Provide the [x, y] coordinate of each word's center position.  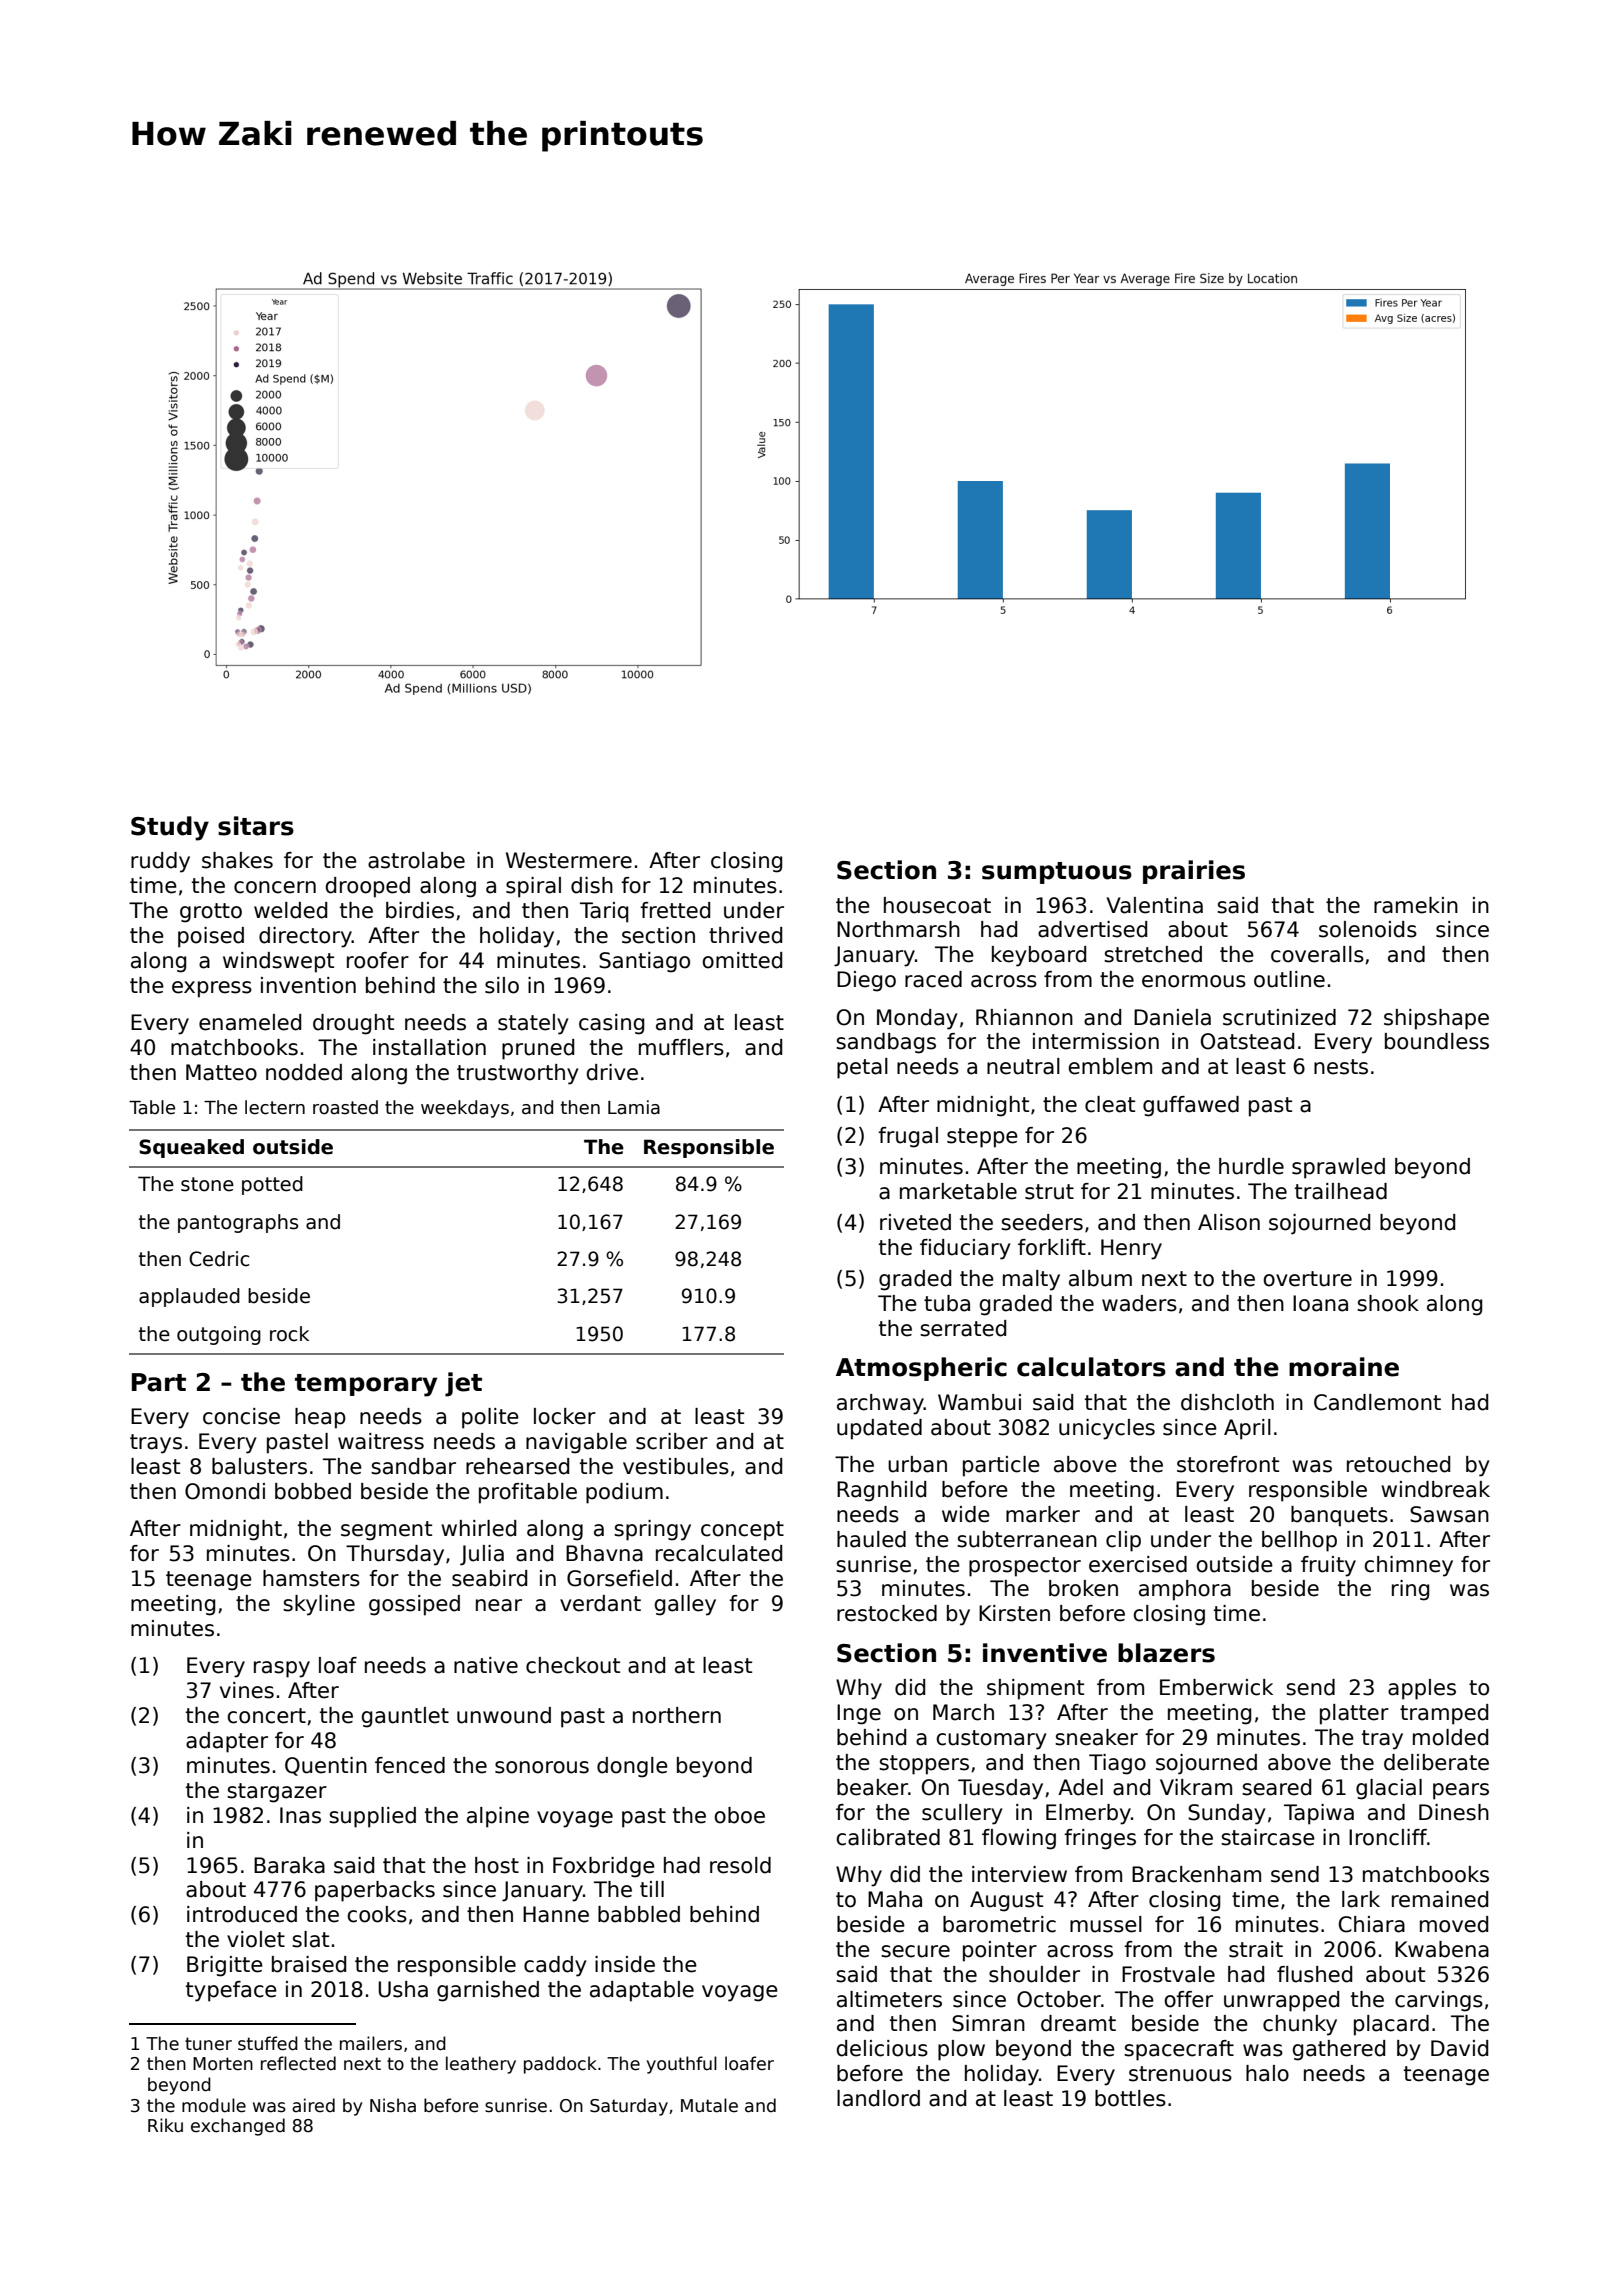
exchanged [238, 2127]
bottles [1130, 2098]
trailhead [1341, 1191]
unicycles [1107, 1429]
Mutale [709, 2105]
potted [272, 1185]
